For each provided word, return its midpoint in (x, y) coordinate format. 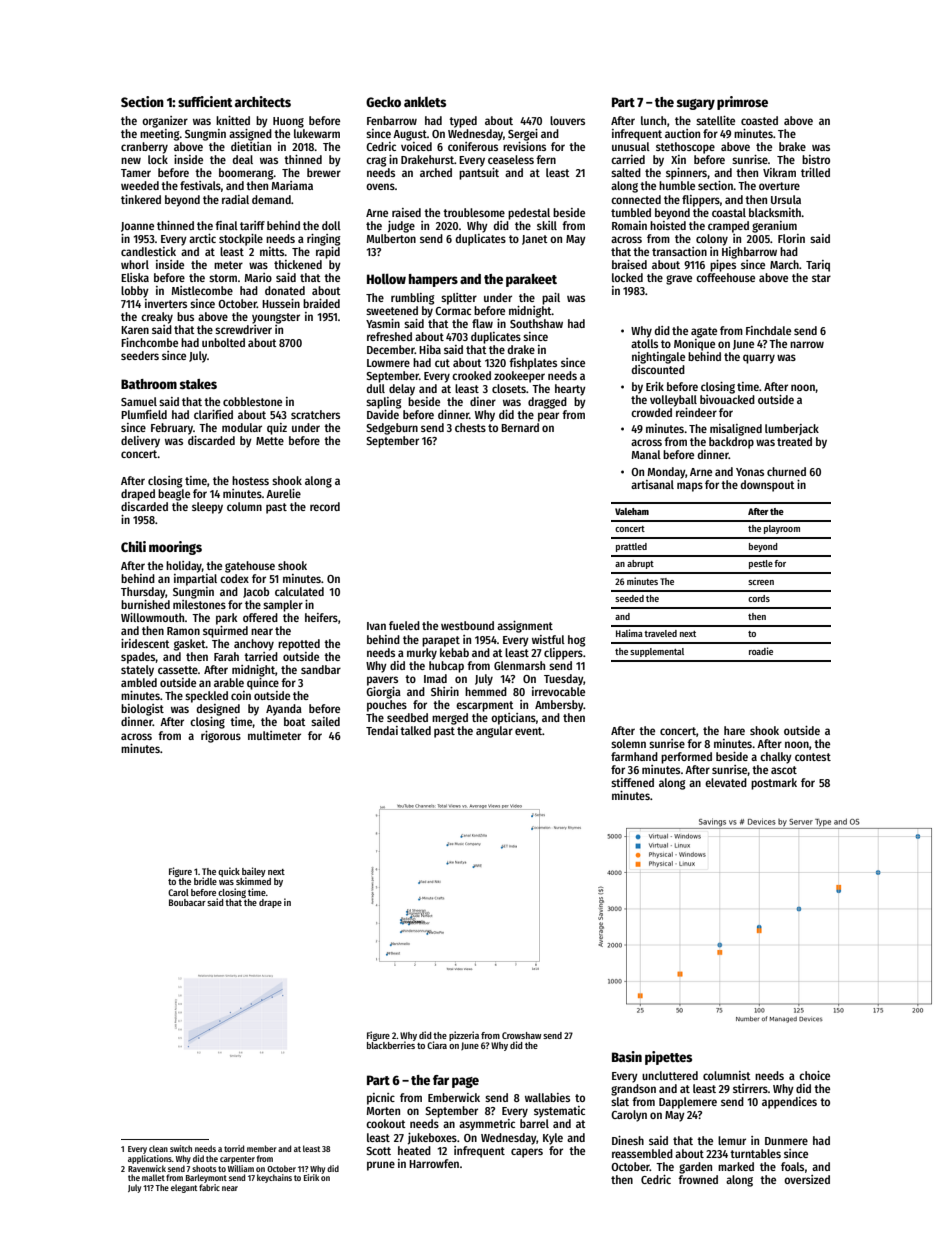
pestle (761, 564)
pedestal (529, 214)
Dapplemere (688, 1103)
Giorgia (383, 693)
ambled (139, 682)
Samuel (139, 401)
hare (734, 730)
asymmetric (487, 1125)
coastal (729, 212)
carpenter (237, 1160)
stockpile (241, 240)
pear (548, 417)
